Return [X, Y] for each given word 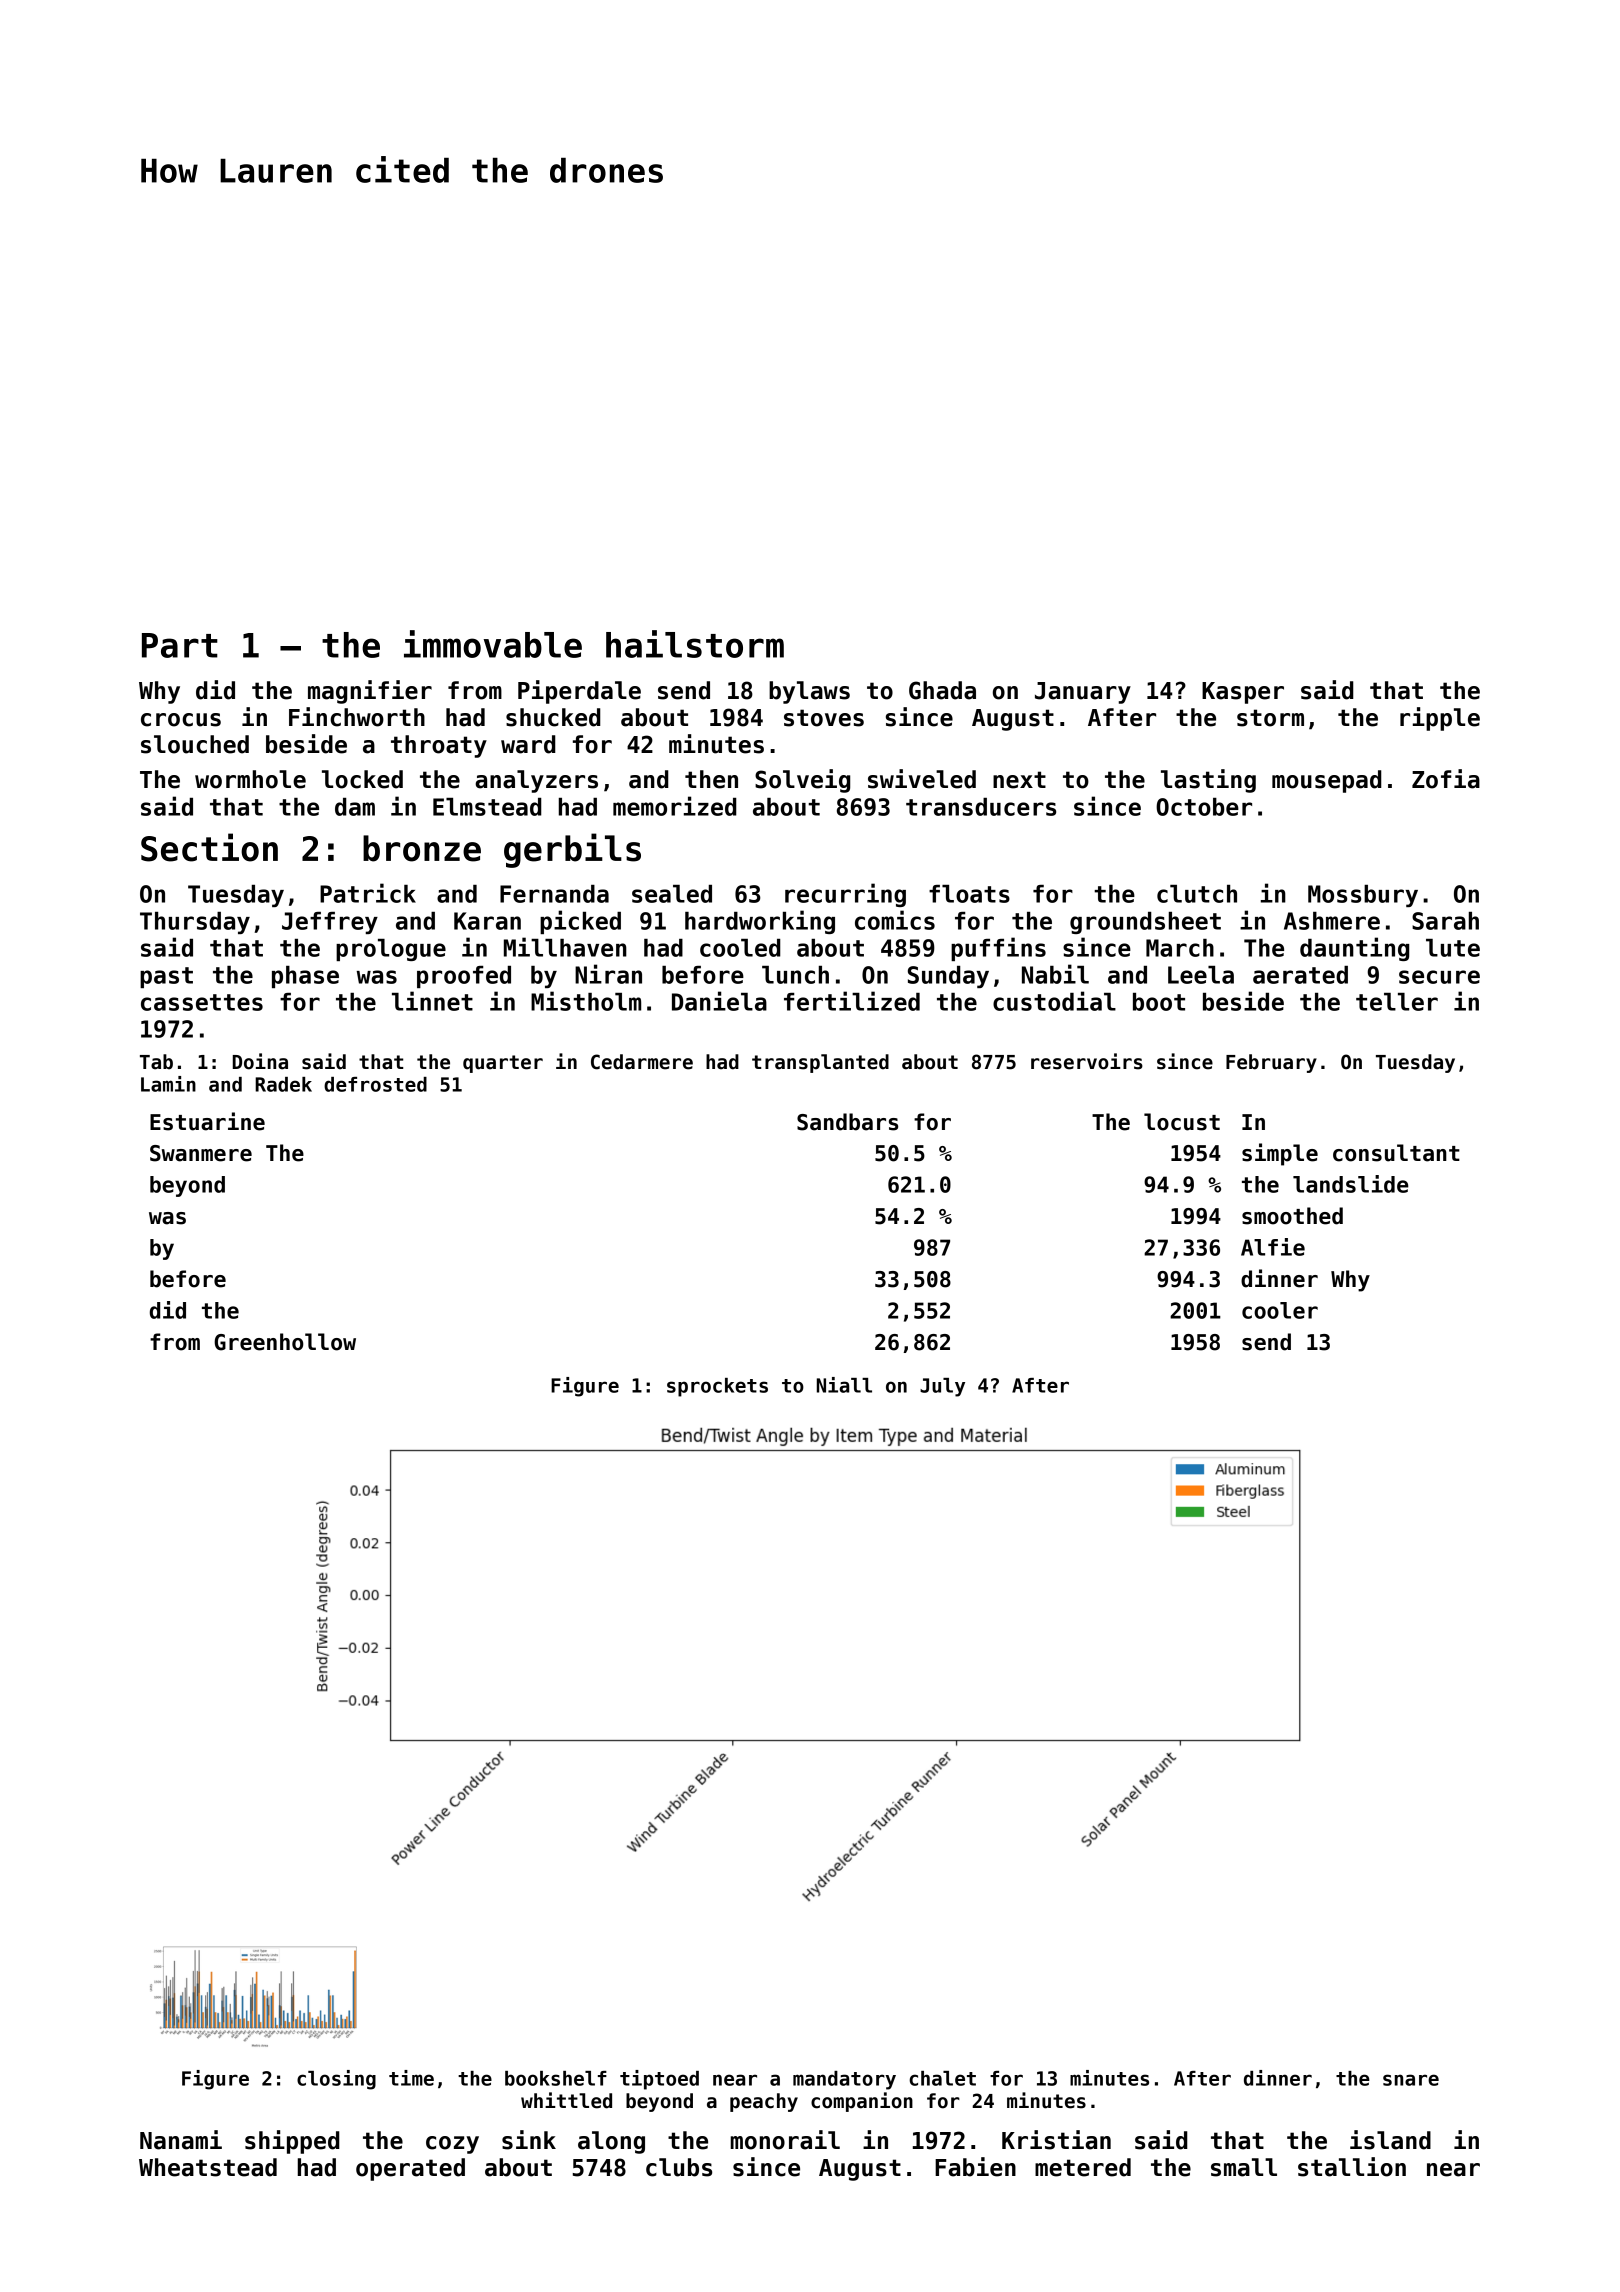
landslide [1351, 1184]
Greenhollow [285, 1342]
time [411, 2078]
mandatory [844, 2080]
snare [1411, 2080]
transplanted [820, 1063]
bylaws [809, 692]
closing [336, 2080]
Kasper [1243, 693]
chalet [942, 2078]
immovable [493, 644]
